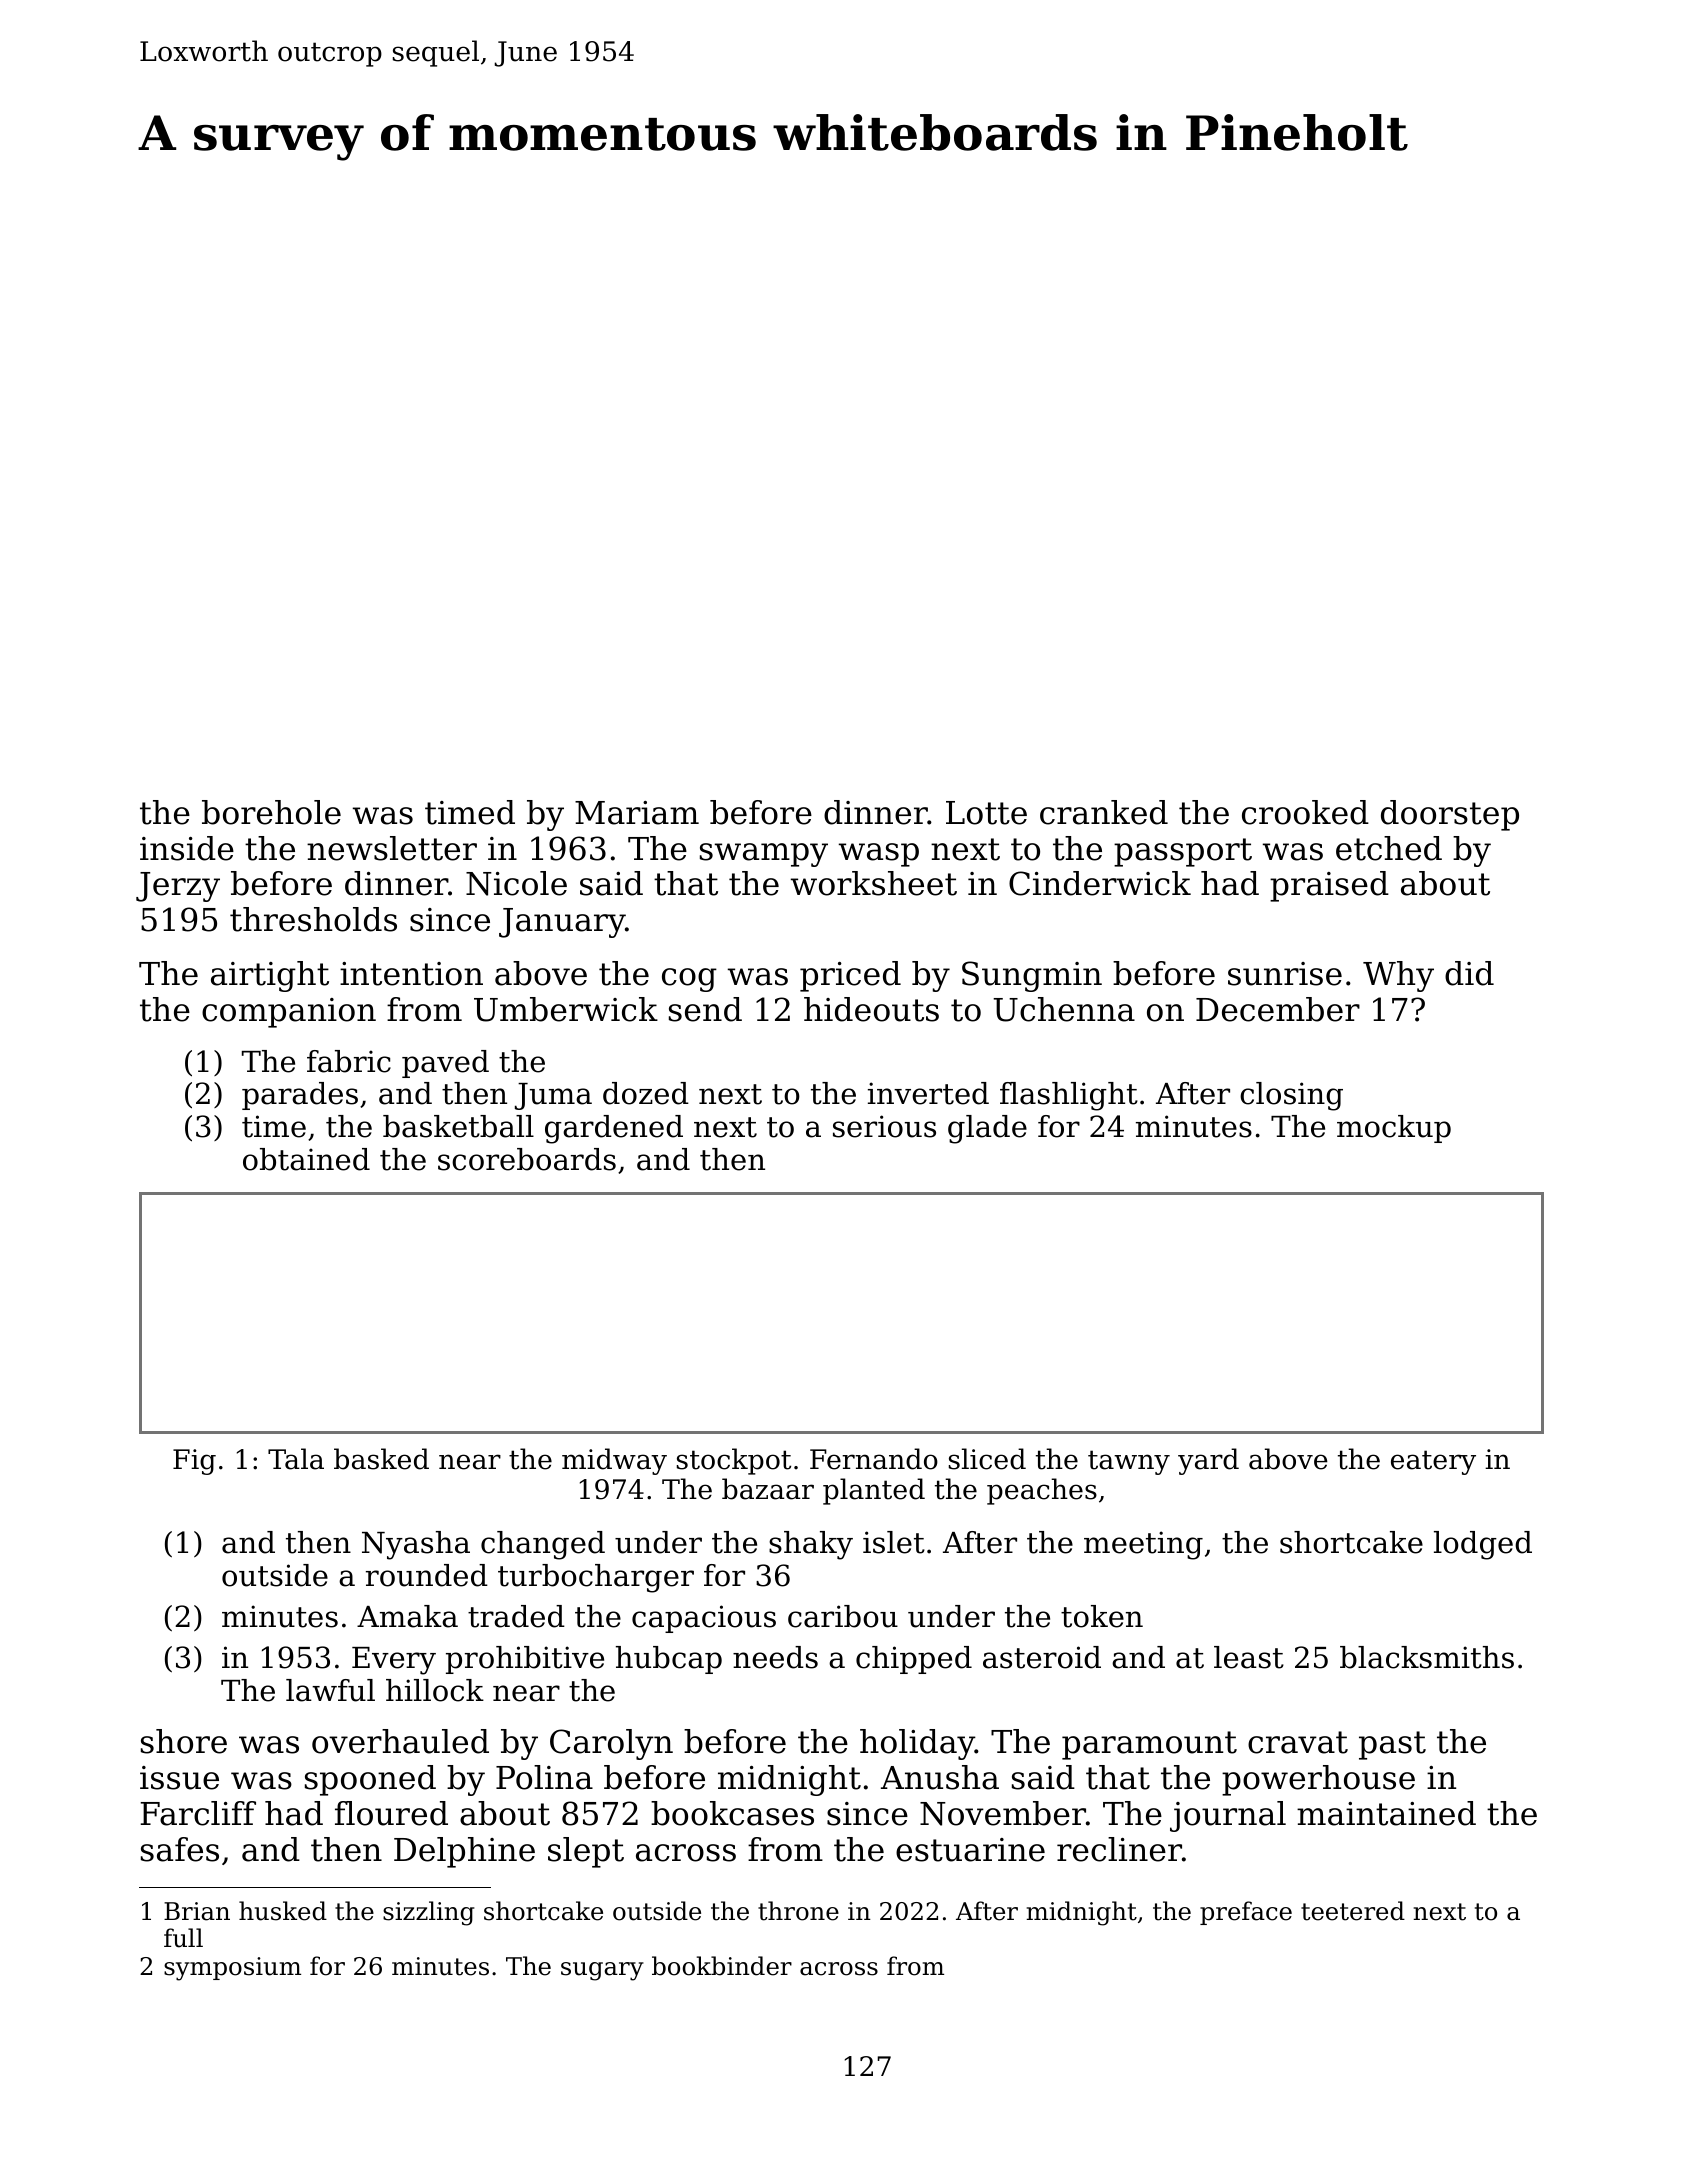 This image has width=1683, height=2178. I want to click on dozed, so click(646, 1093).
